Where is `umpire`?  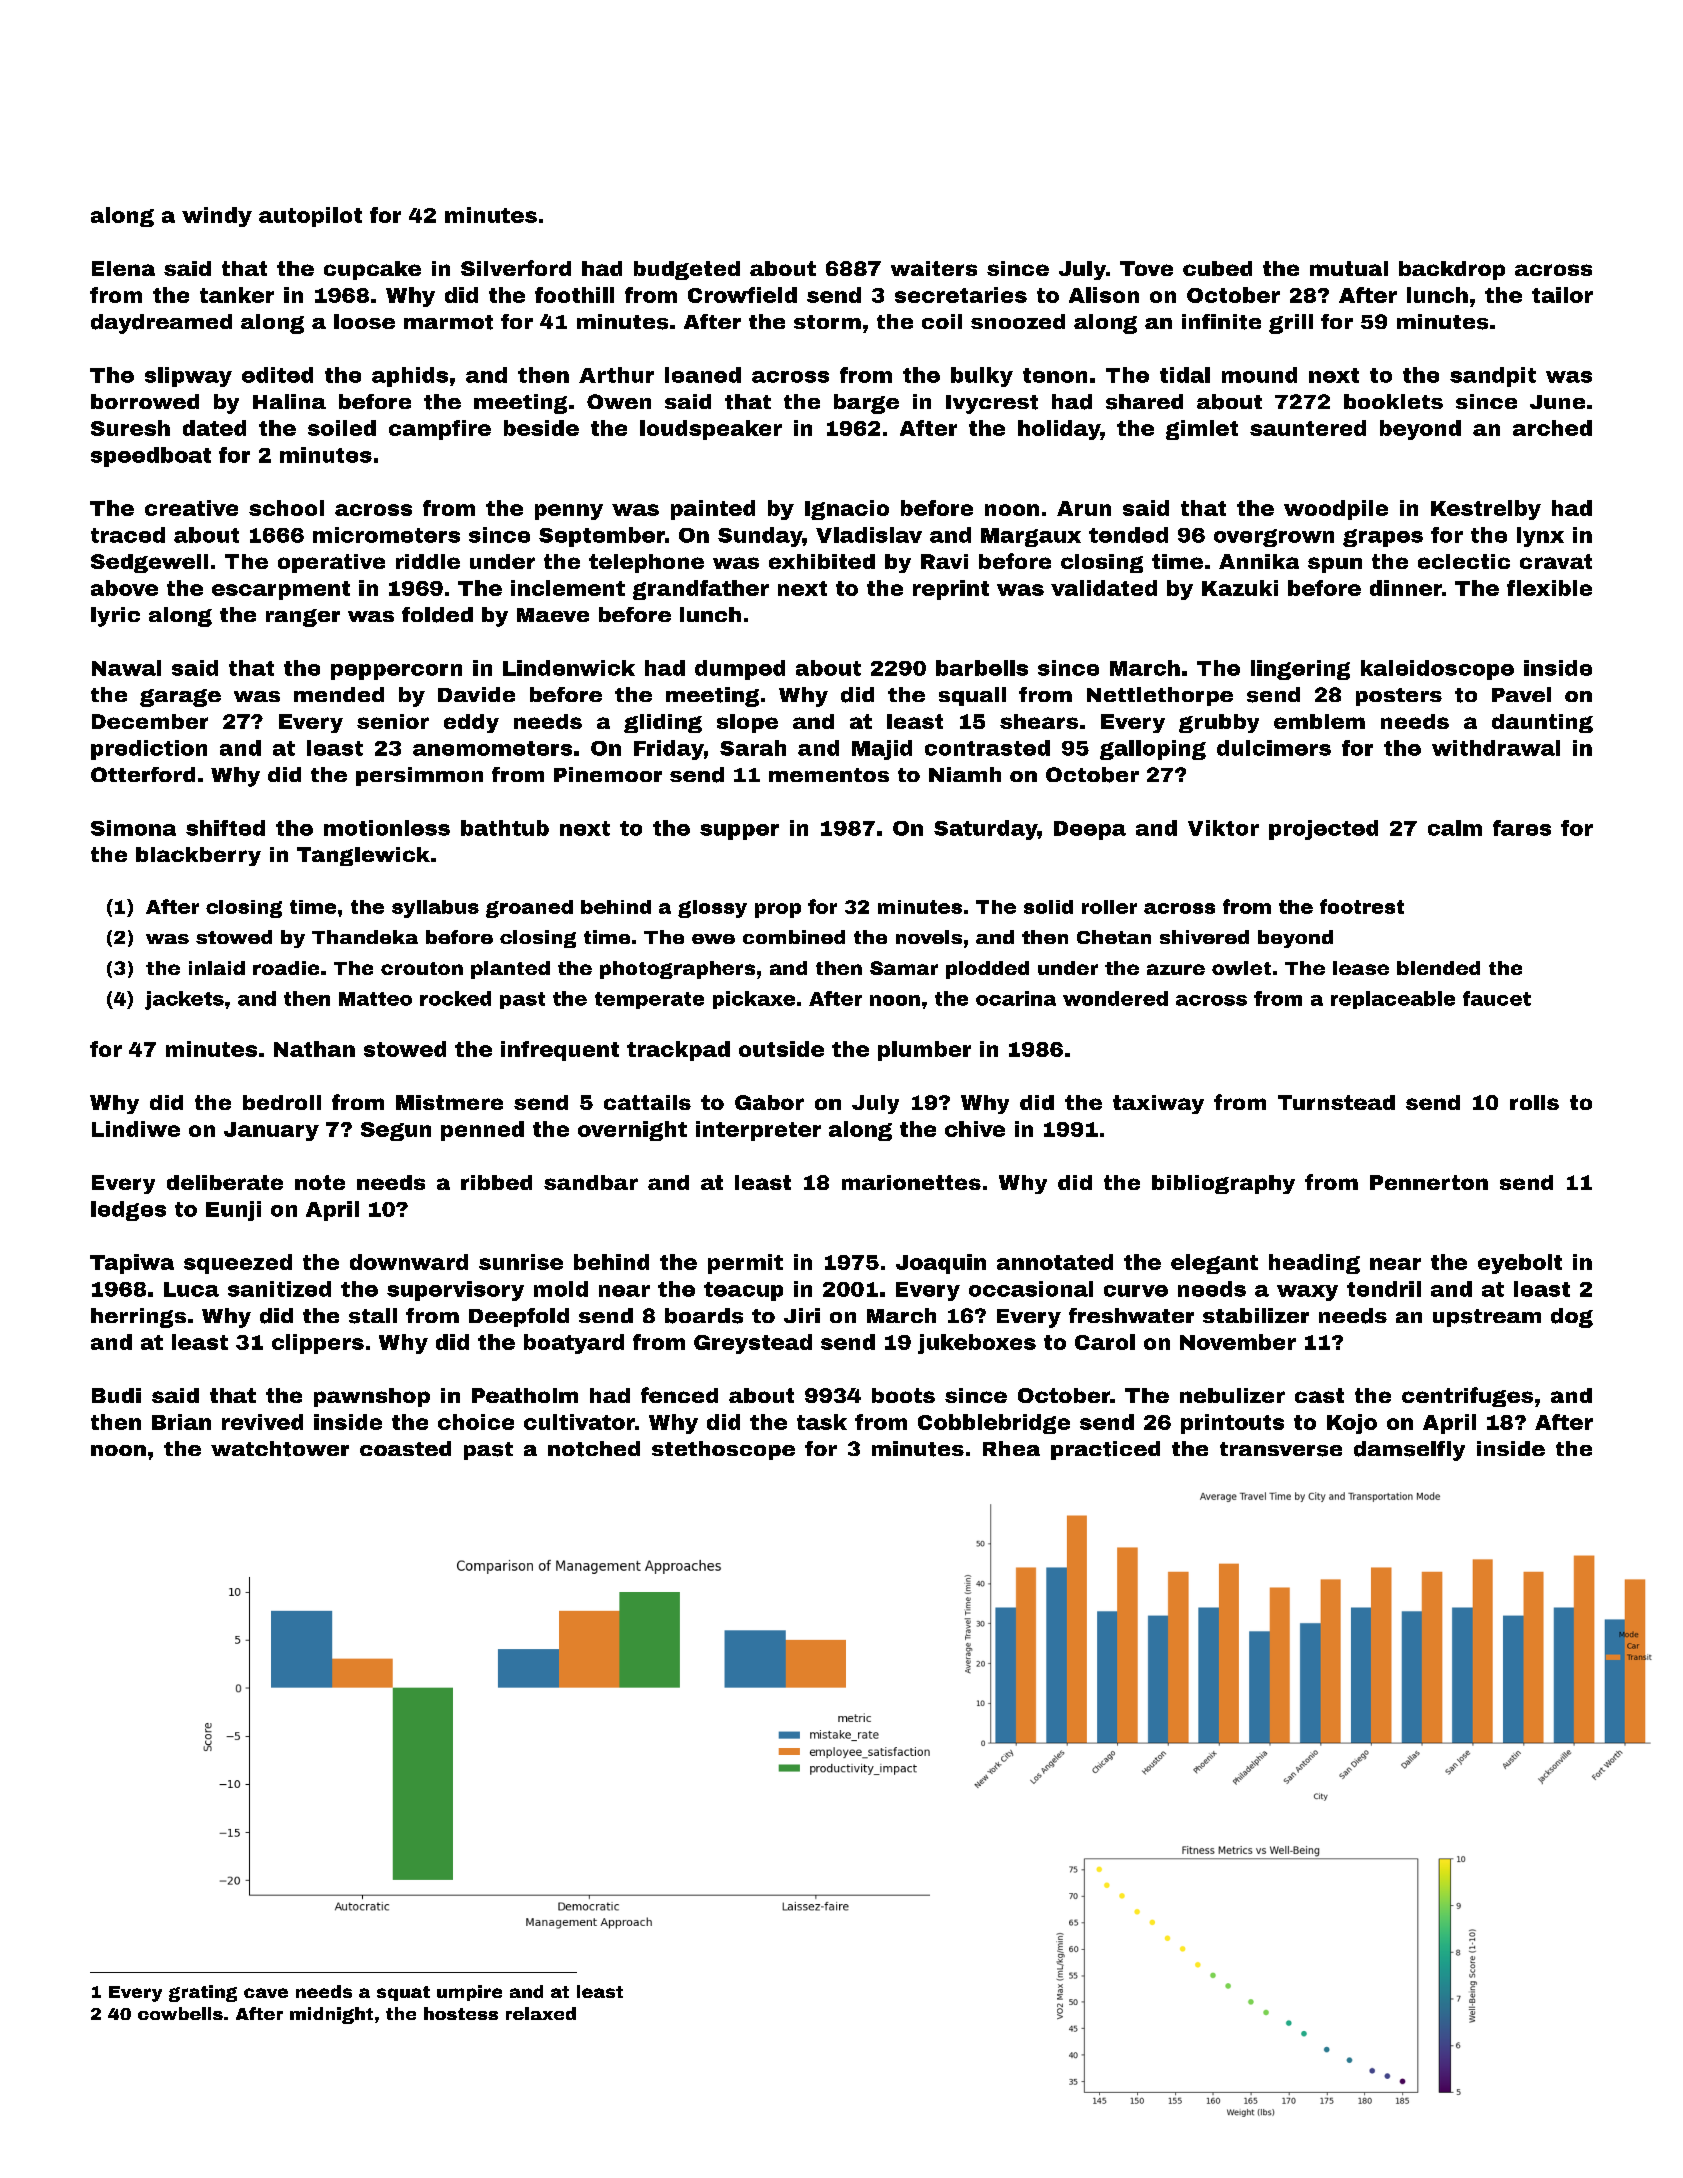
umpire is located at coordinates (469, 1993).
